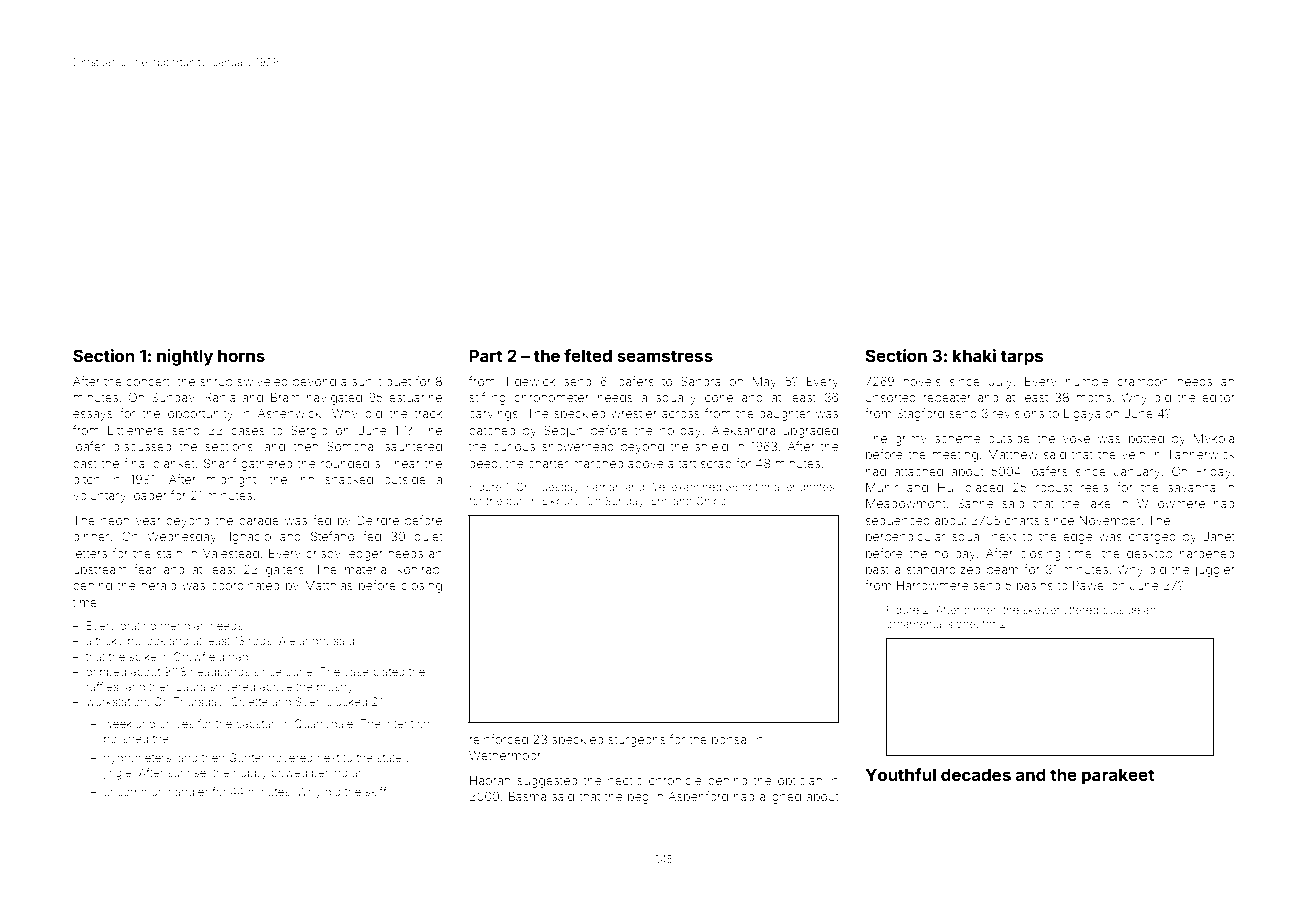  What do you see at coordinates (915, 624) in the screenshot?
I see `ornamental` at bounding box center [915, 624].
